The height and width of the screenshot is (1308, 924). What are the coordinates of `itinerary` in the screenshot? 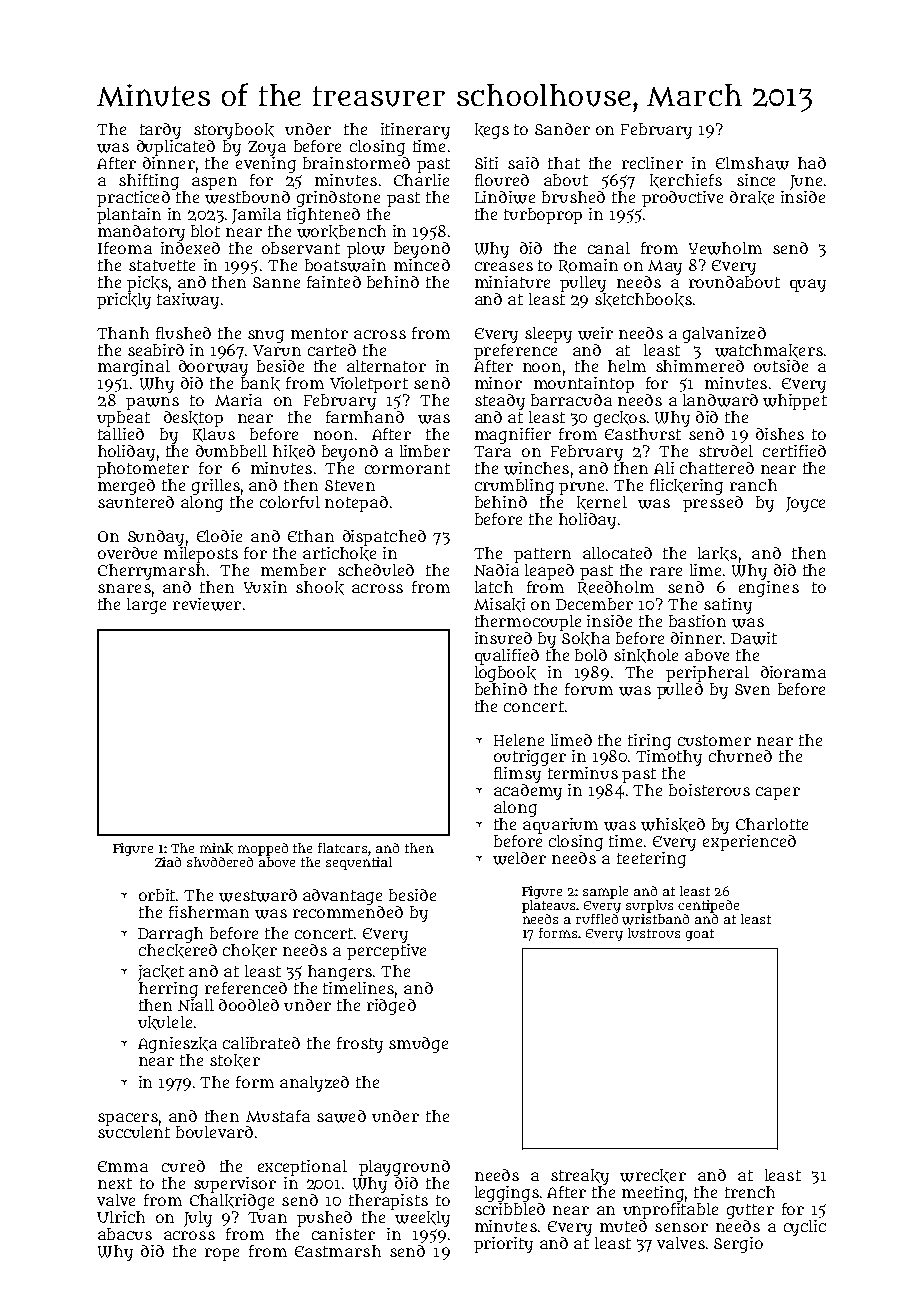 It's located at (415, 131).
